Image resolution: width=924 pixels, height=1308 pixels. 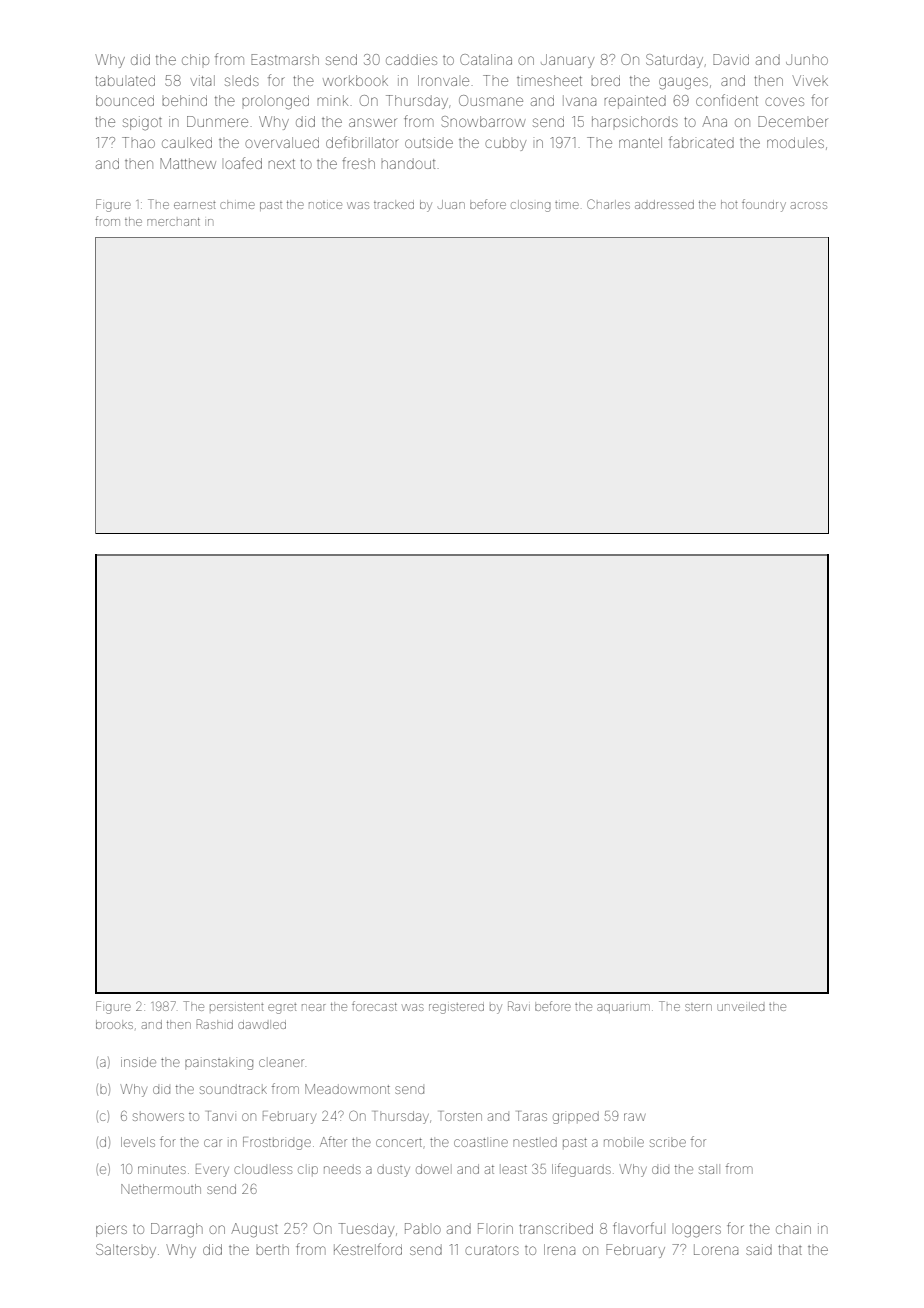 I want to click on forecast, so click(x=374, y=1006).
